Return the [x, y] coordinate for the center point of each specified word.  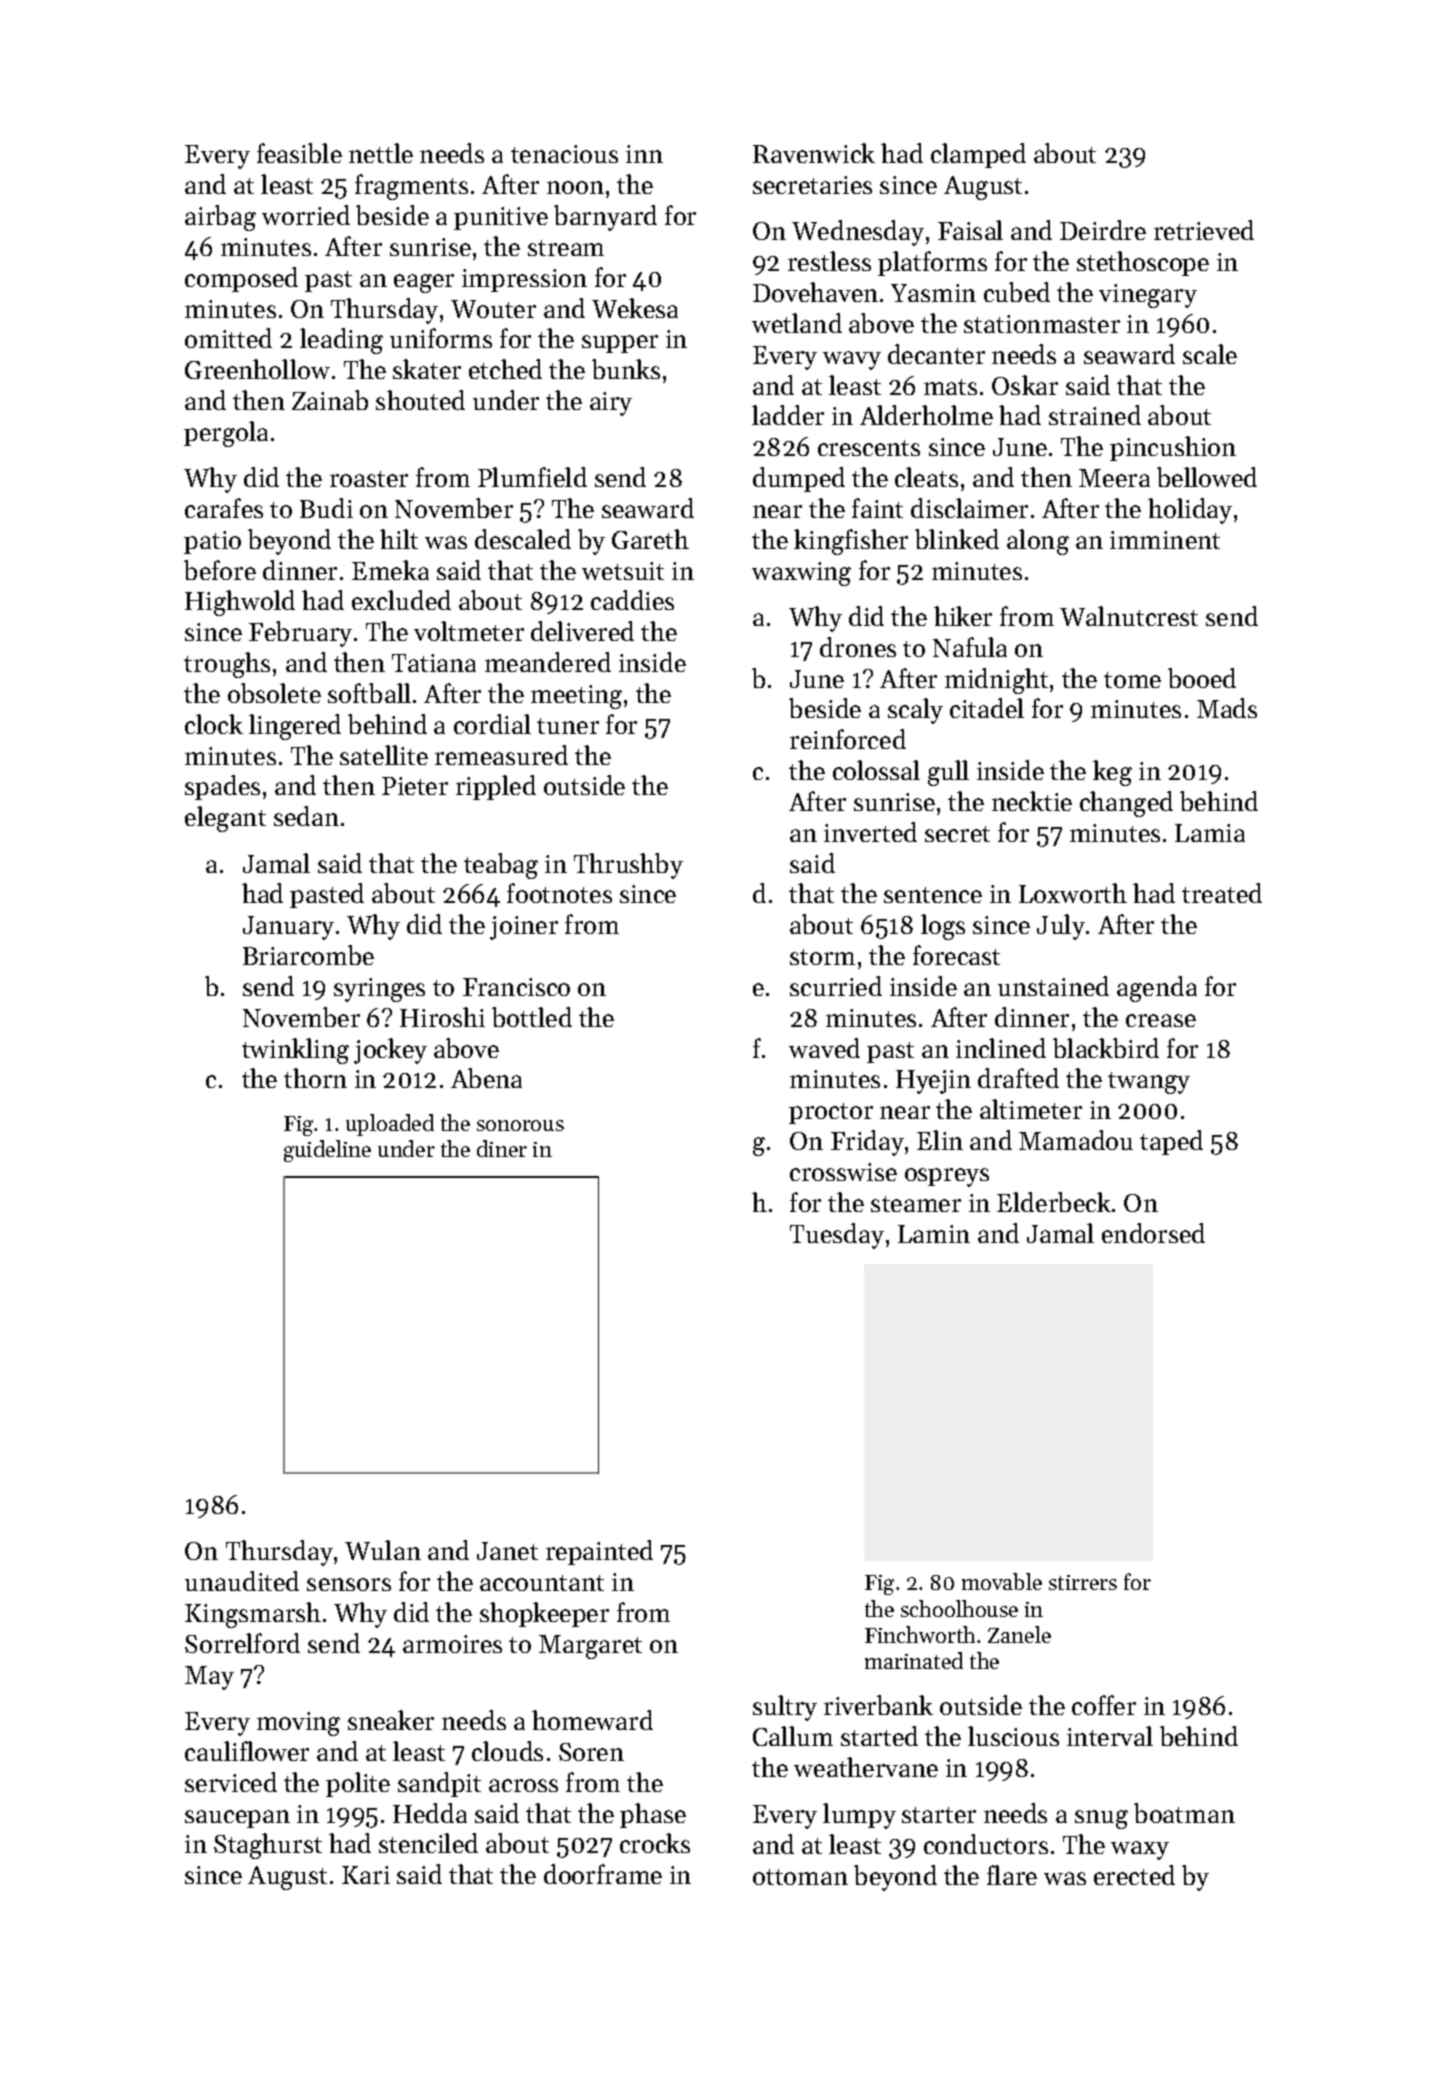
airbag [220, 218]
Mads [1227, 708]
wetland [797, 323]
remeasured [501, 755]
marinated [914, 1660]
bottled [532, 1017]
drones [858, 647]
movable [1002, 1581]
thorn [315, 1078]
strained [1095, 415]
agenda [1157, 989]
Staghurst [268, 1846]
